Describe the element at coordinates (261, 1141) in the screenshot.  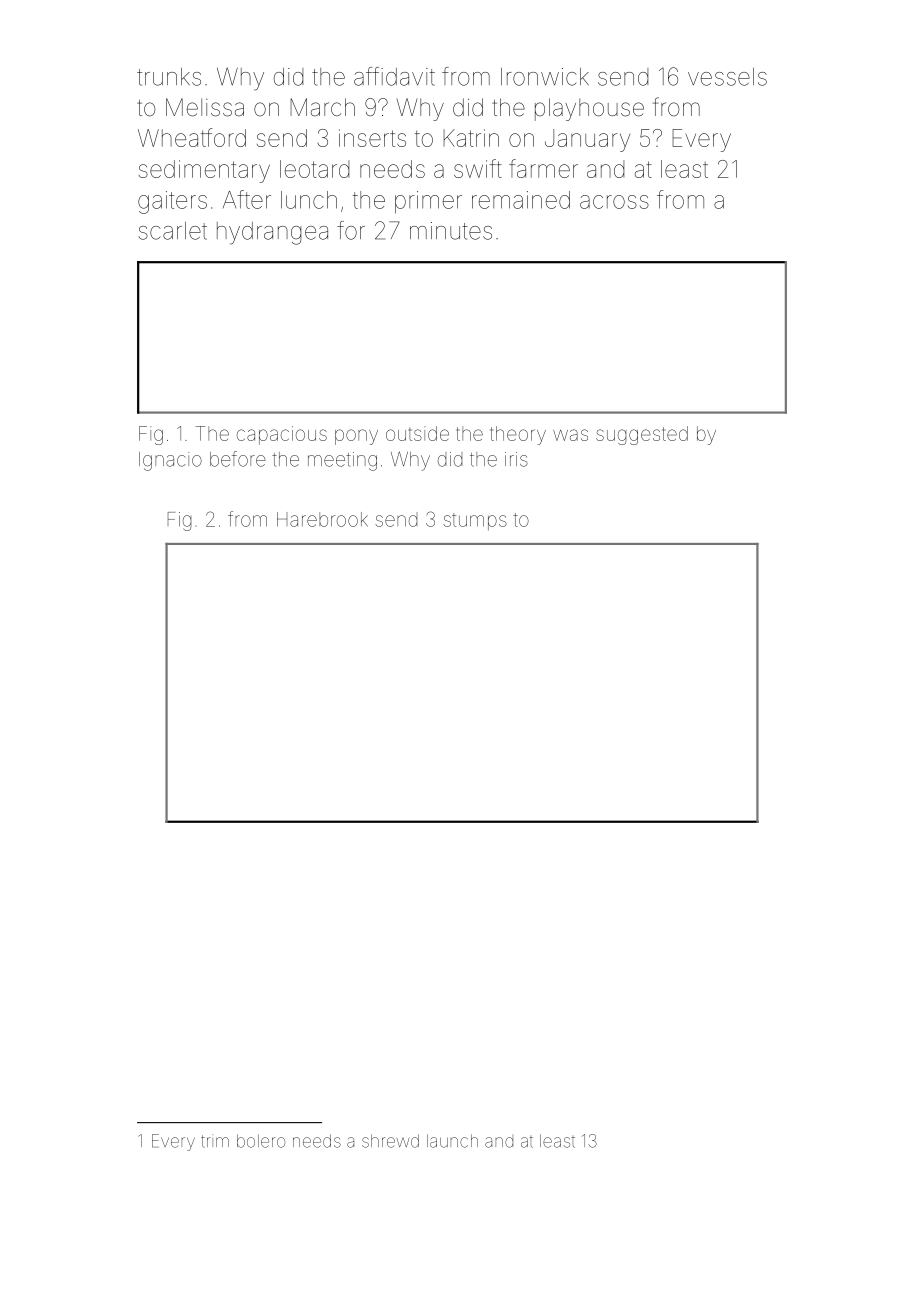
I see `bolero` at that location.
